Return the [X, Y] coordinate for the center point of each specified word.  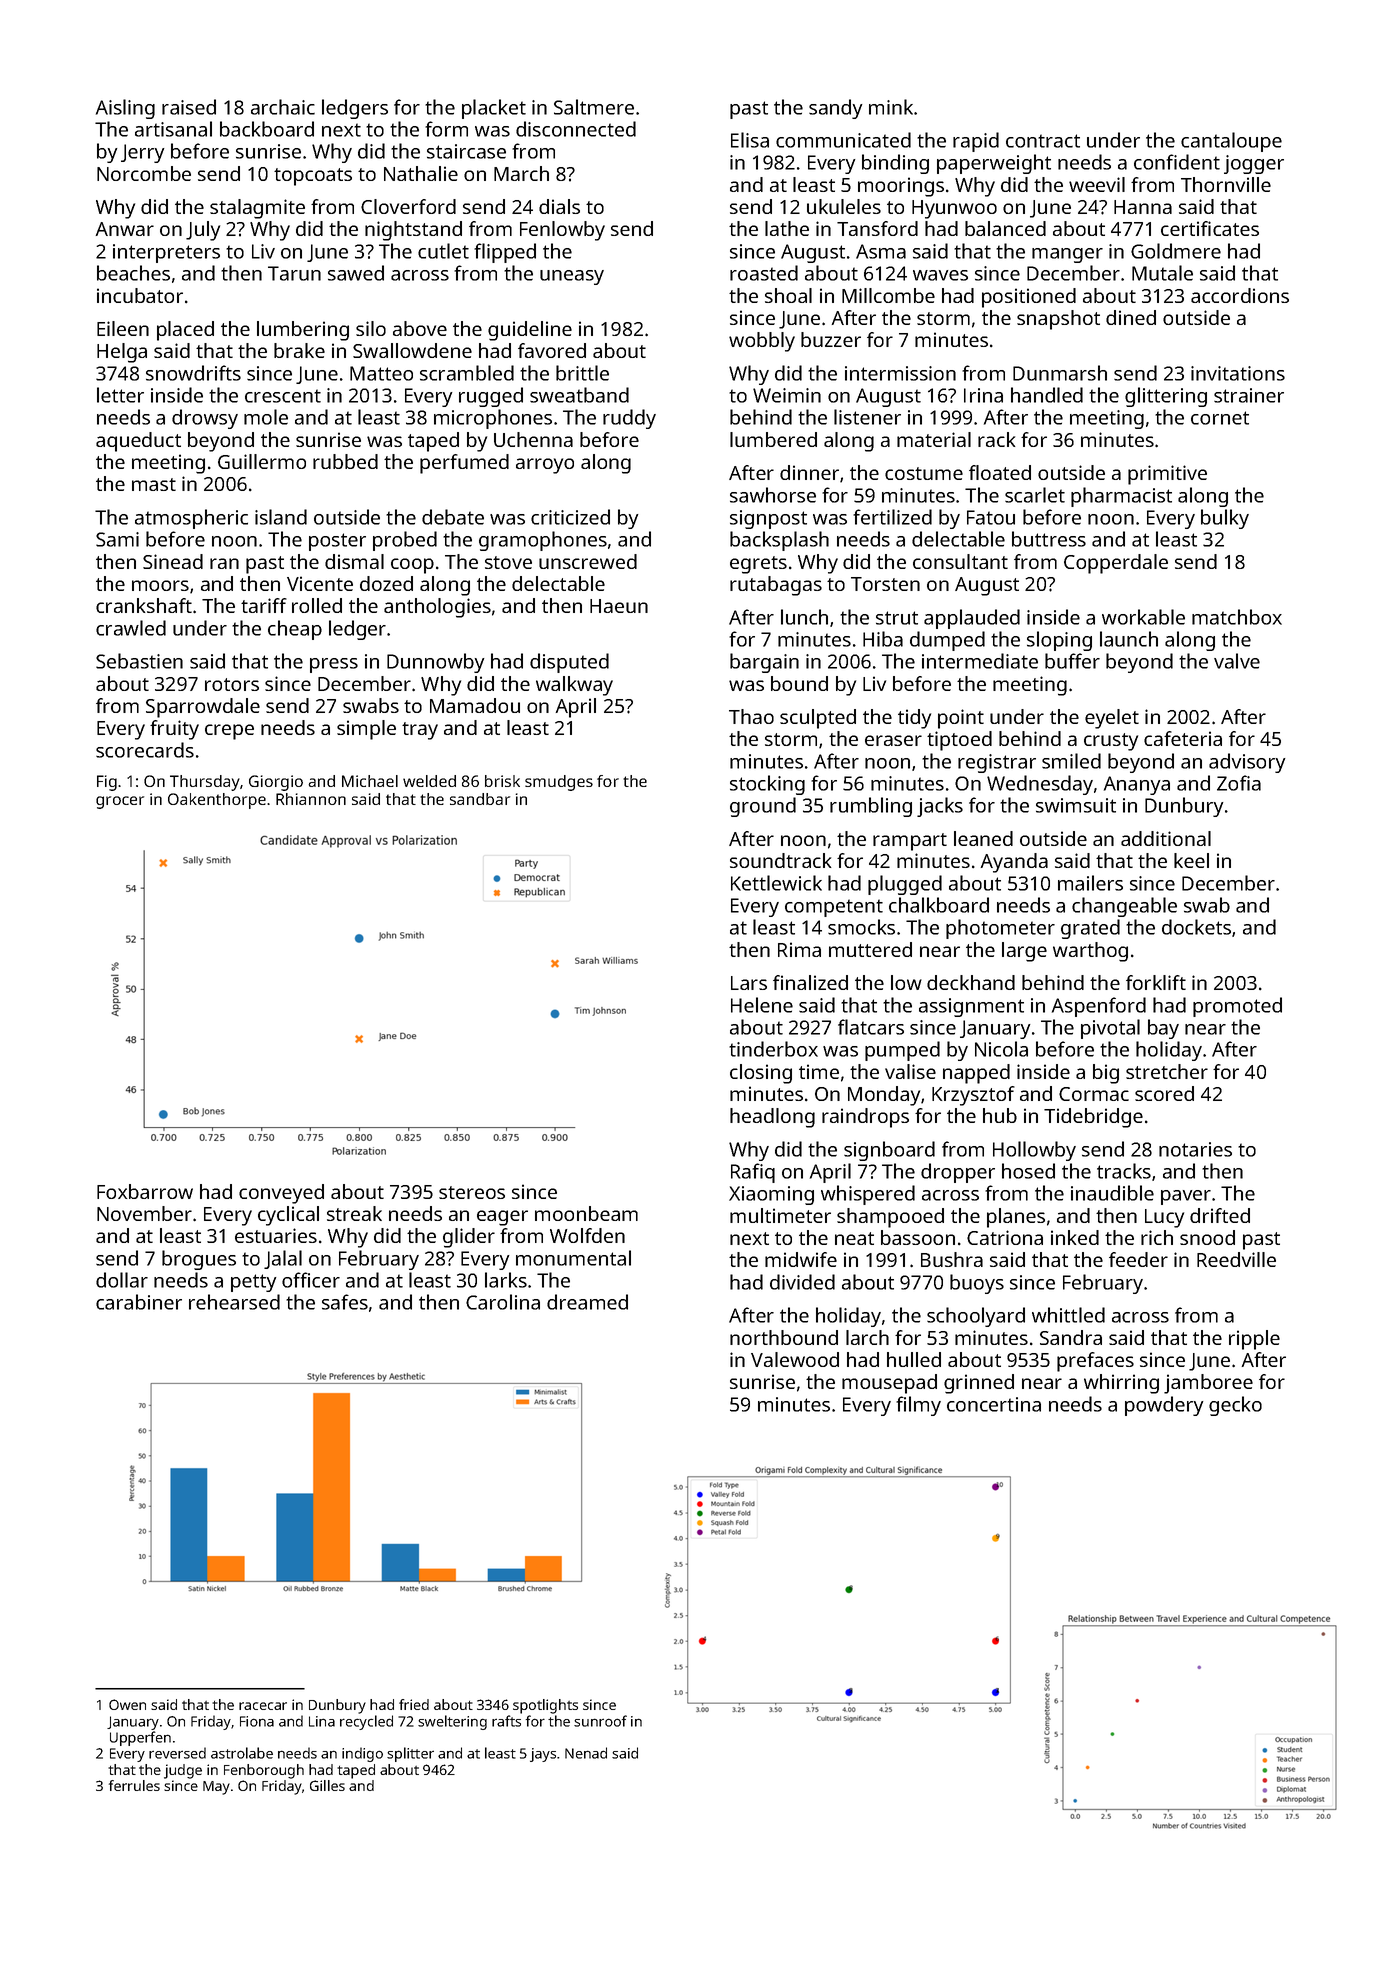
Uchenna [533, 439]
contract [1043, 141]
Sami [117, 539]
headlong [772, 1118]
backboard [267, 129]
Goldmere [1176, 251]
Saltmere [594, 107]
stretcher [1167, 1071]
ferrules [134, 1785]
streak [354, 1213]
